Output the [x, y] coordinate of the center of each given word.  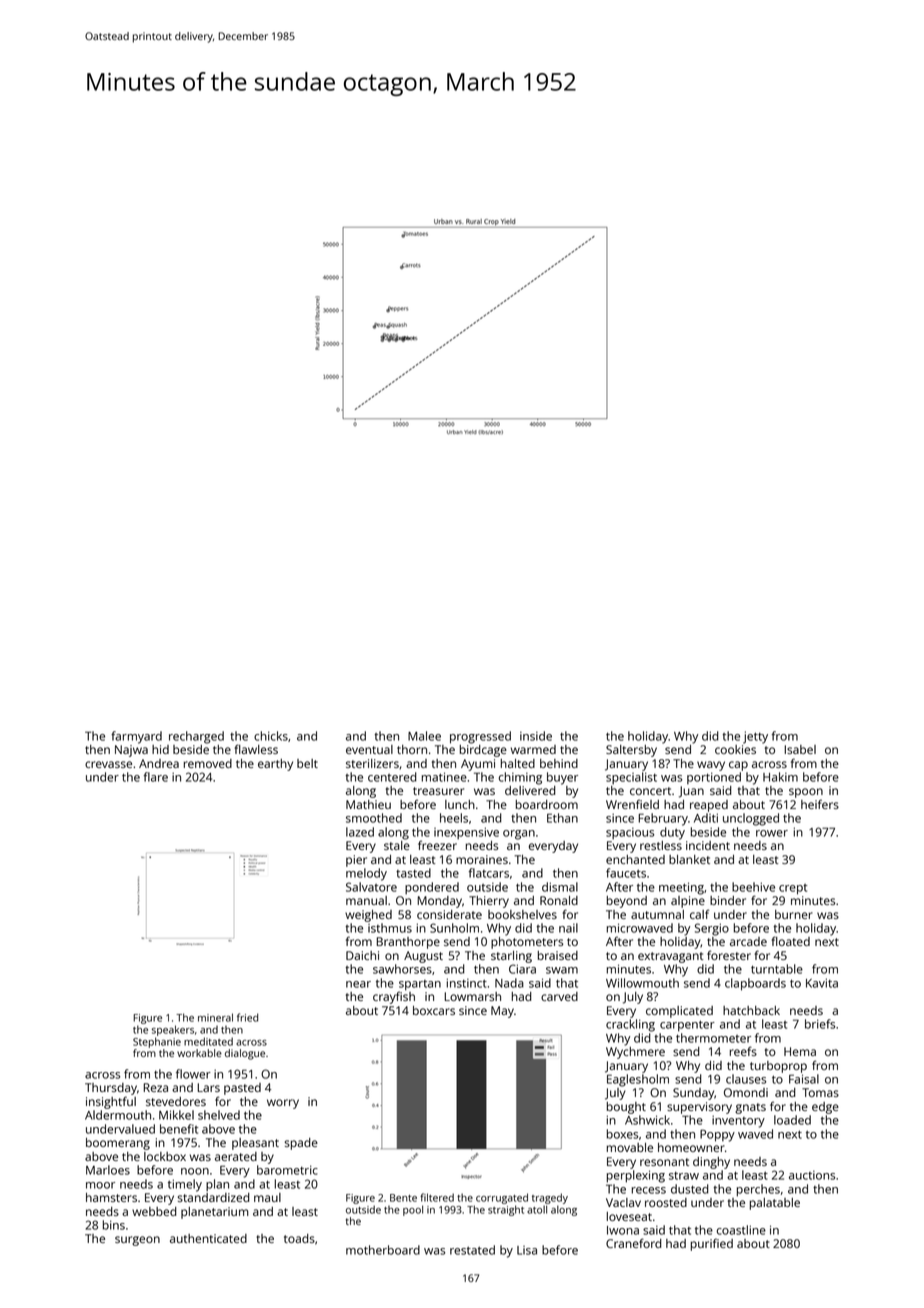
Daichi [362, 955]
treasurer [438, 791]
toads [299, 1238]
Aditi [706, 818]
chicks [271, 736]
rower [772, 833]
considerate [449, 914]
